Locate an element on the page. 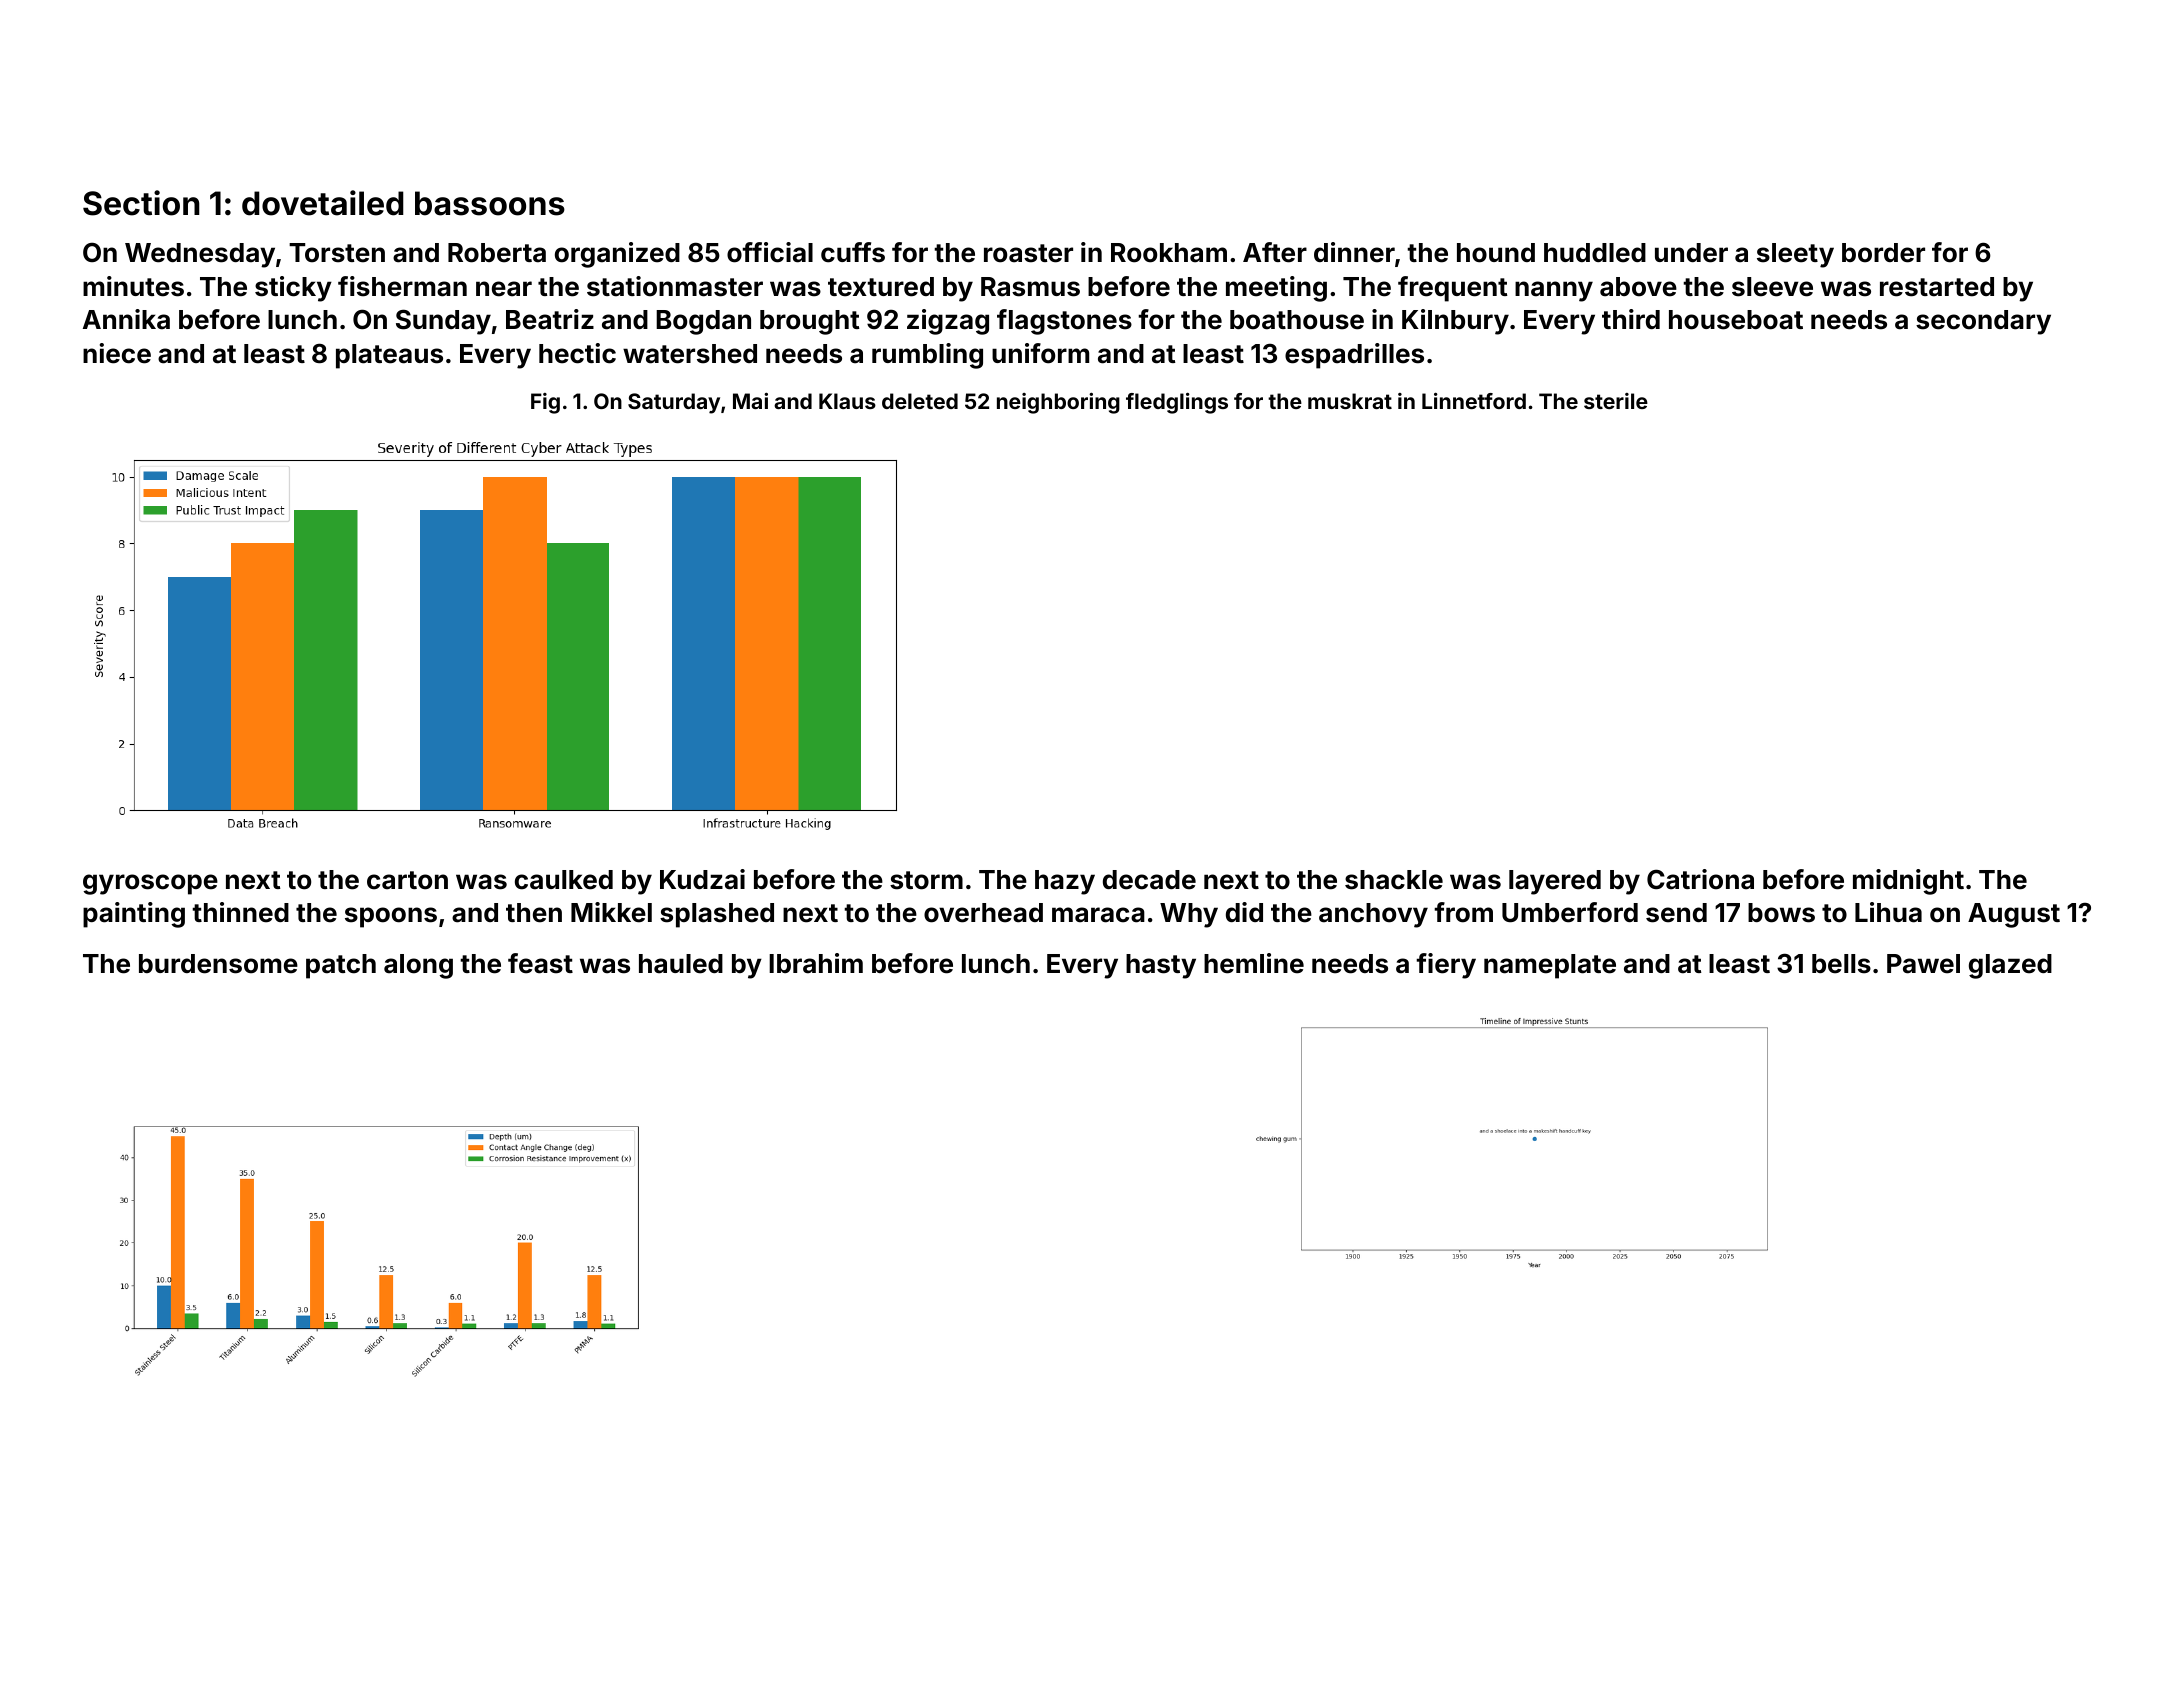 The image size is (2178, 1683). Ibrahim is located at coordinates (816, 963).
